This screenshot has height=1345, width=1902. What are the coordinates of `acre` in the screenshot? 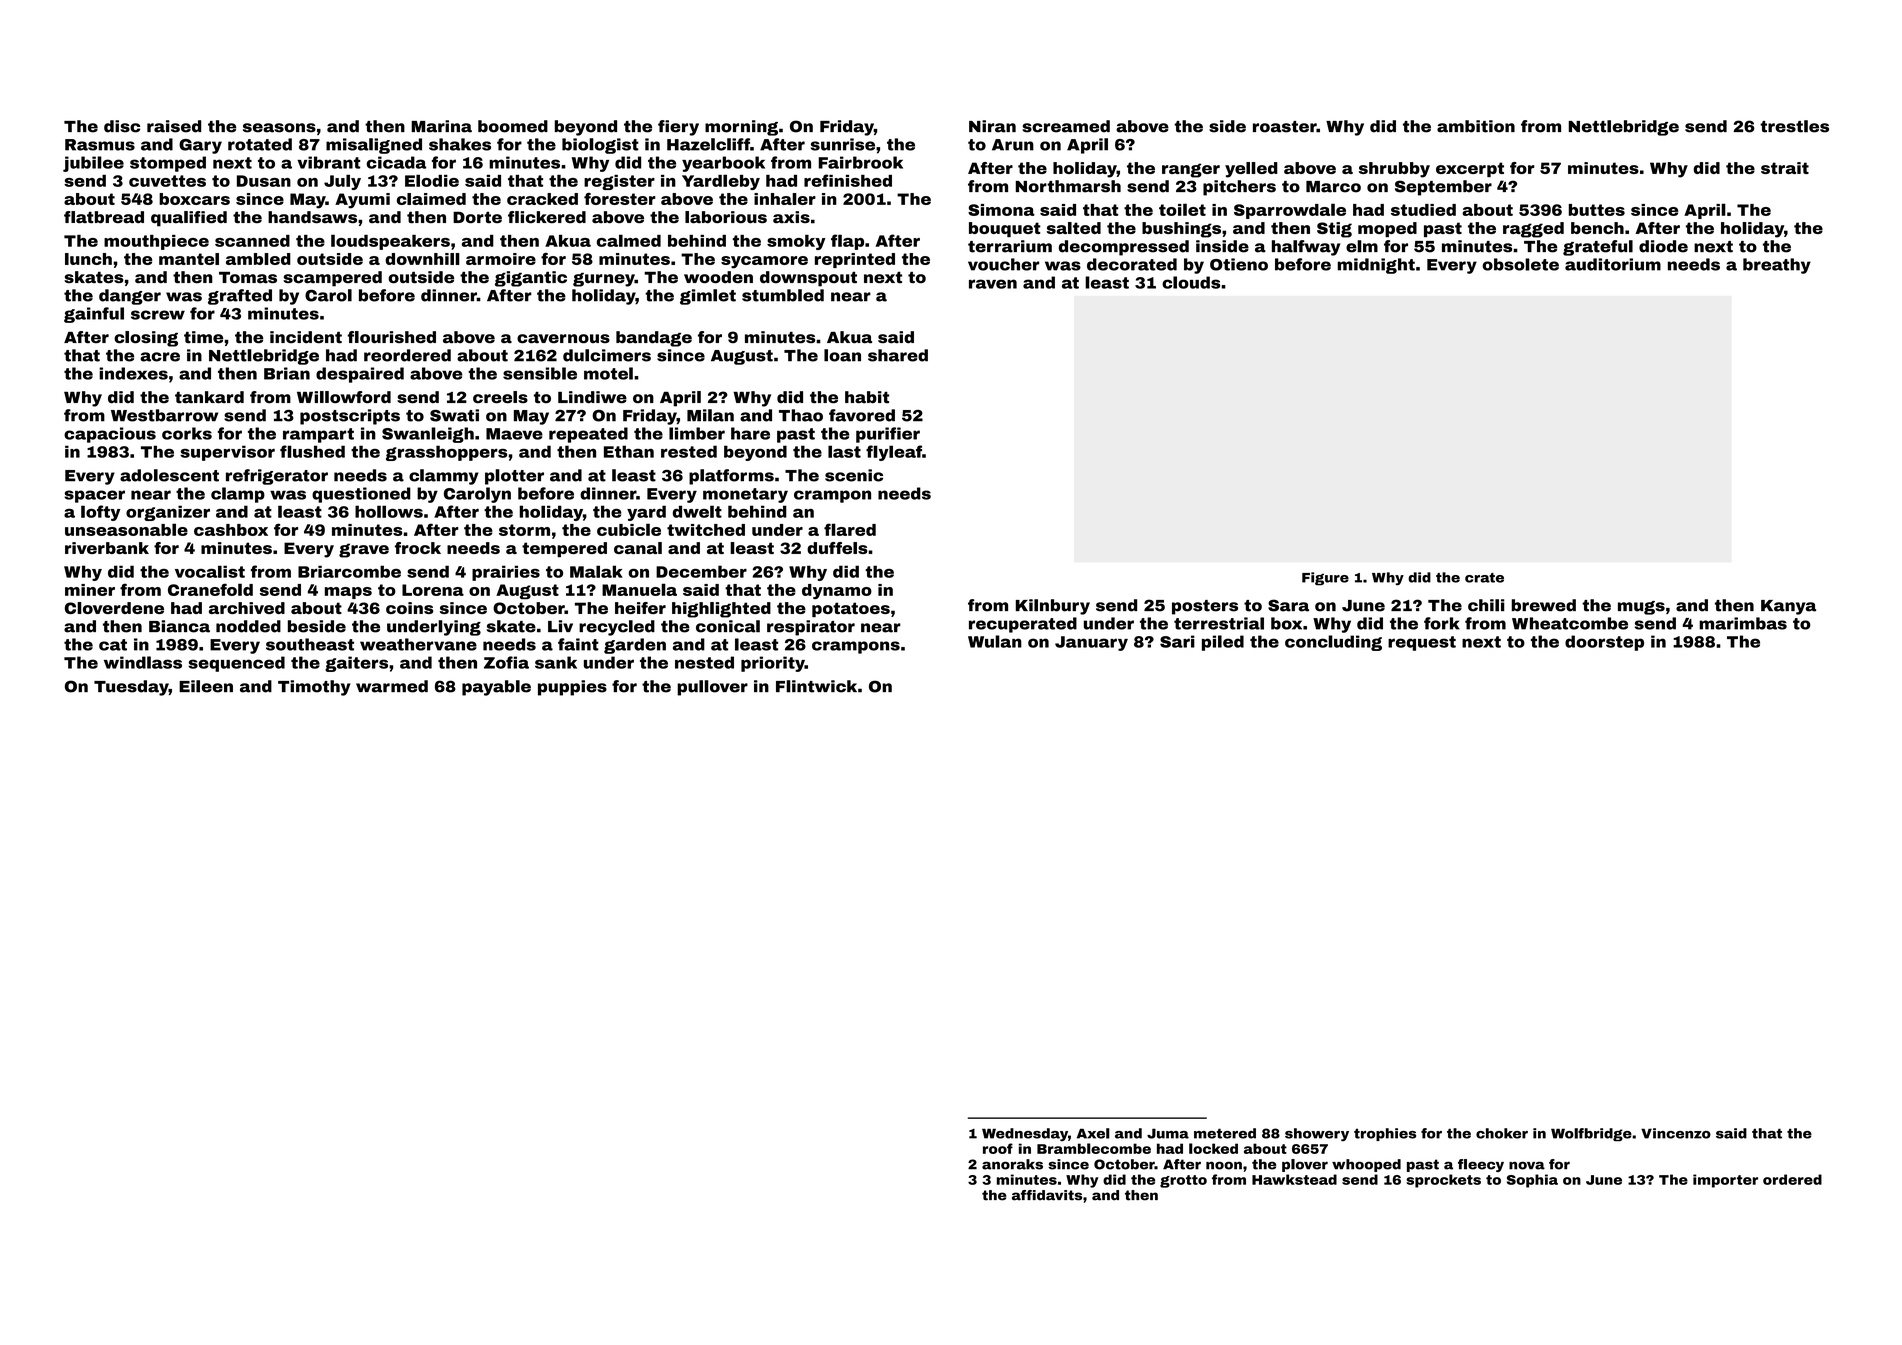 It's located at (160, 357).
